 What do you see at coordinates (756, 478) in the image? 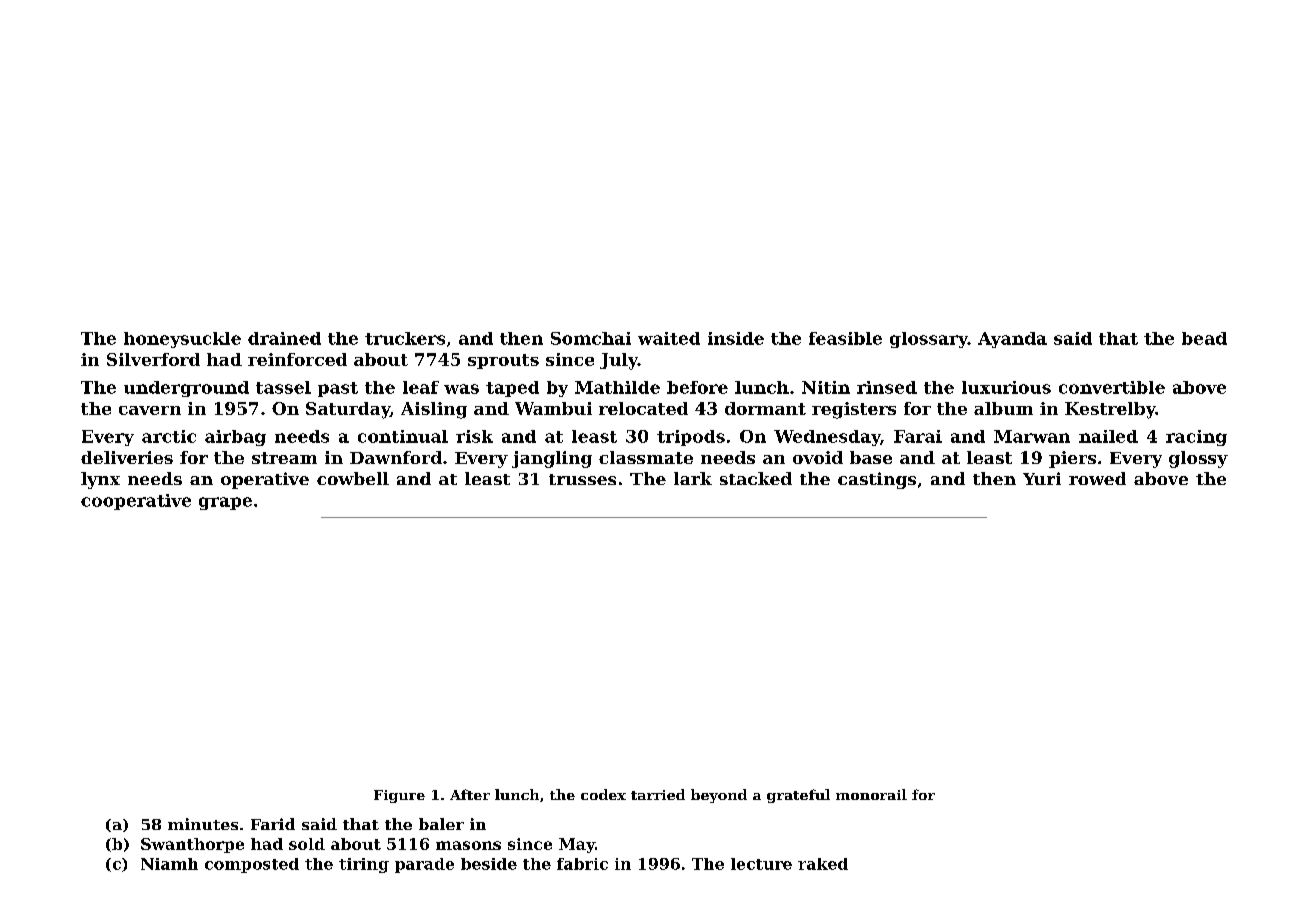
I see `stacked` at bounding box center [756, 478].
